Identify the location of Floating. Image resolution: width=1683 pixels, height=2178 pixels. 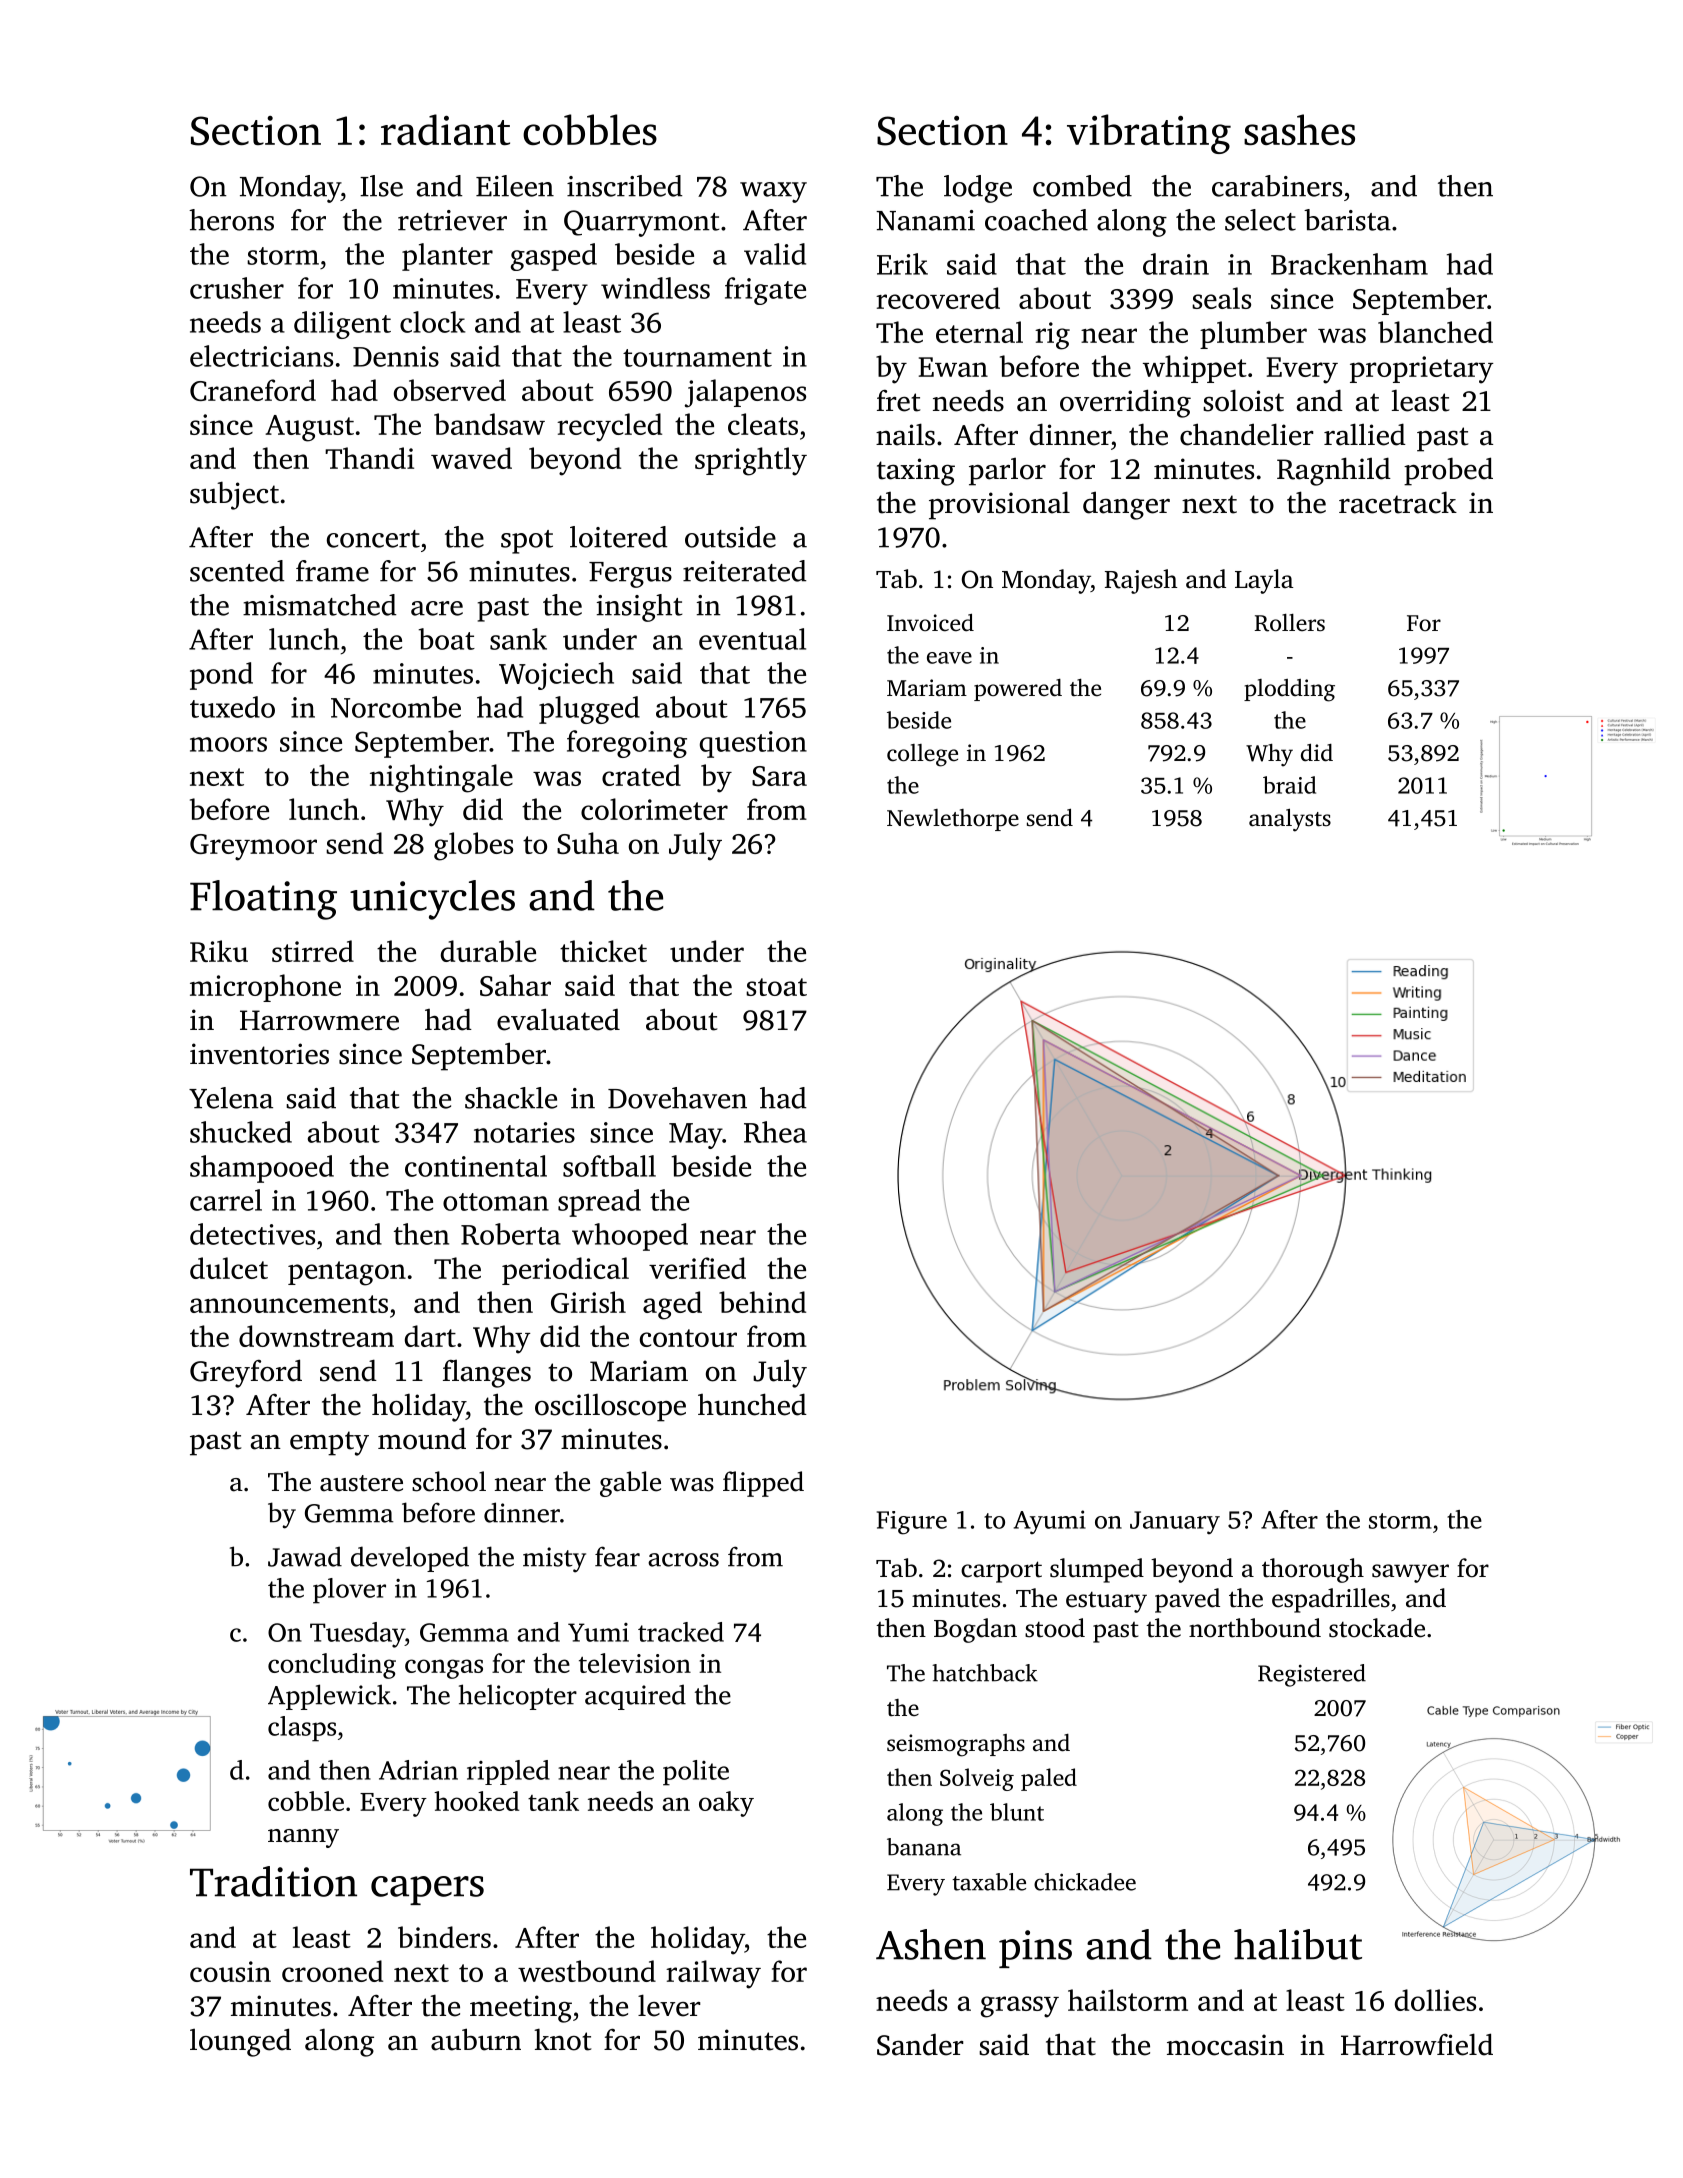
(263, 900).
